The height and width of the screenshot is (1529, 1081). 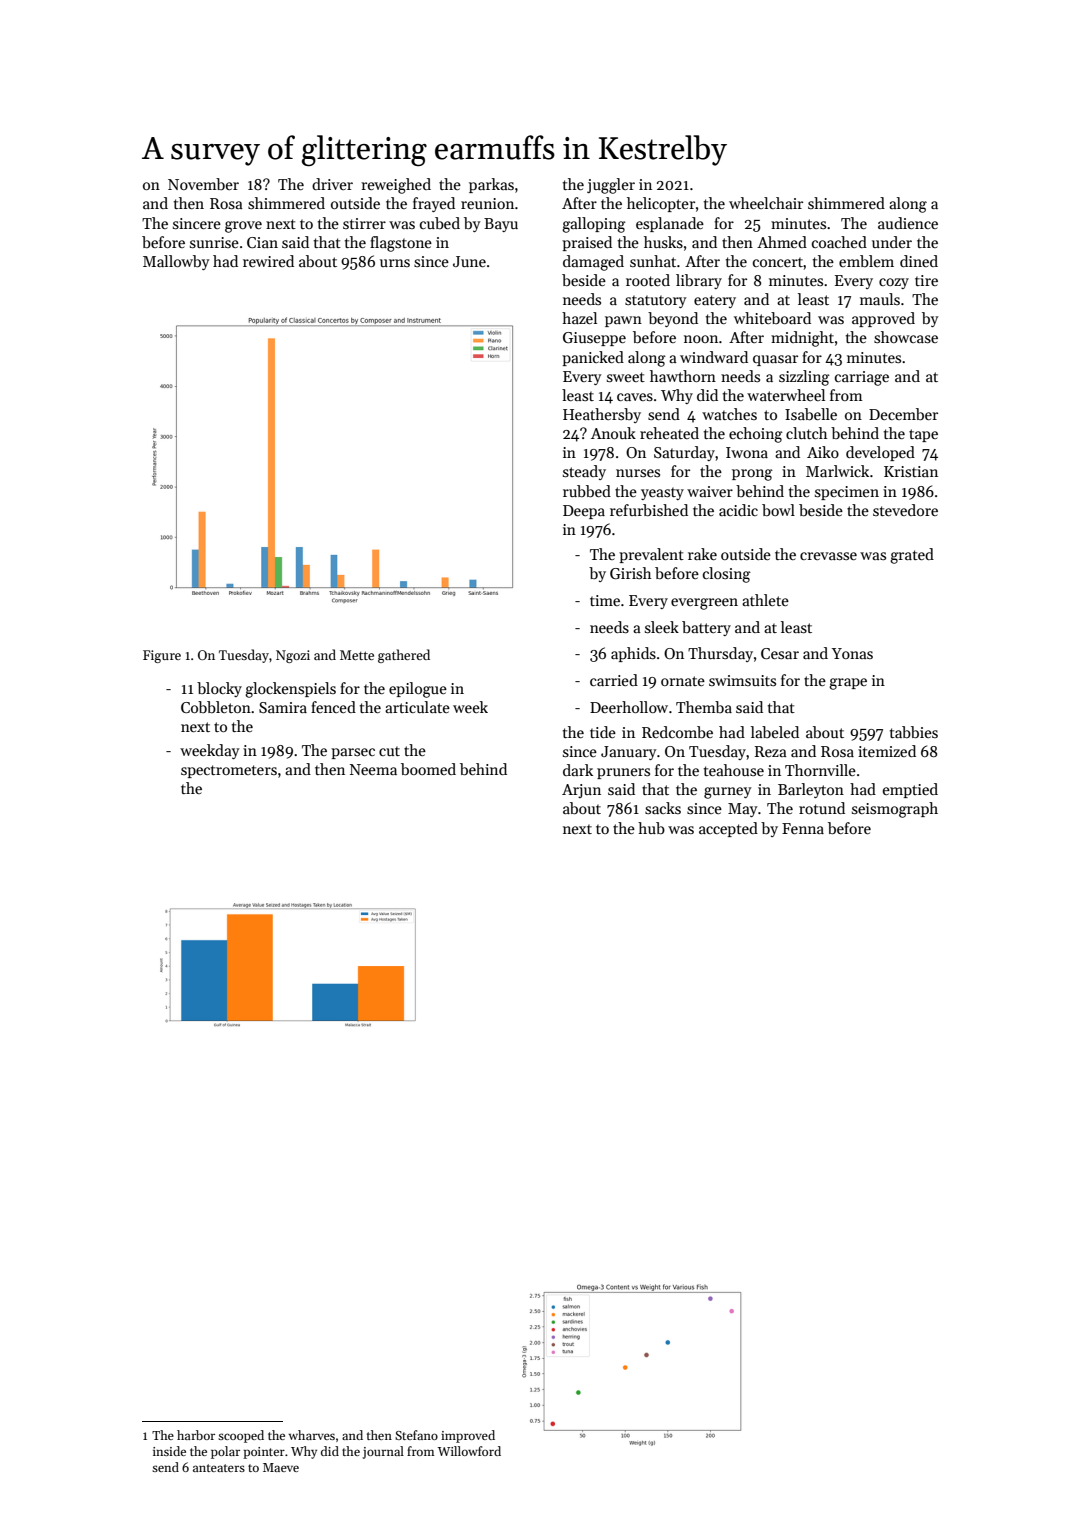 What do you see at coordinates (332, 184) in the screenshot?
I see `driver` at bounding box center [332, 184].
